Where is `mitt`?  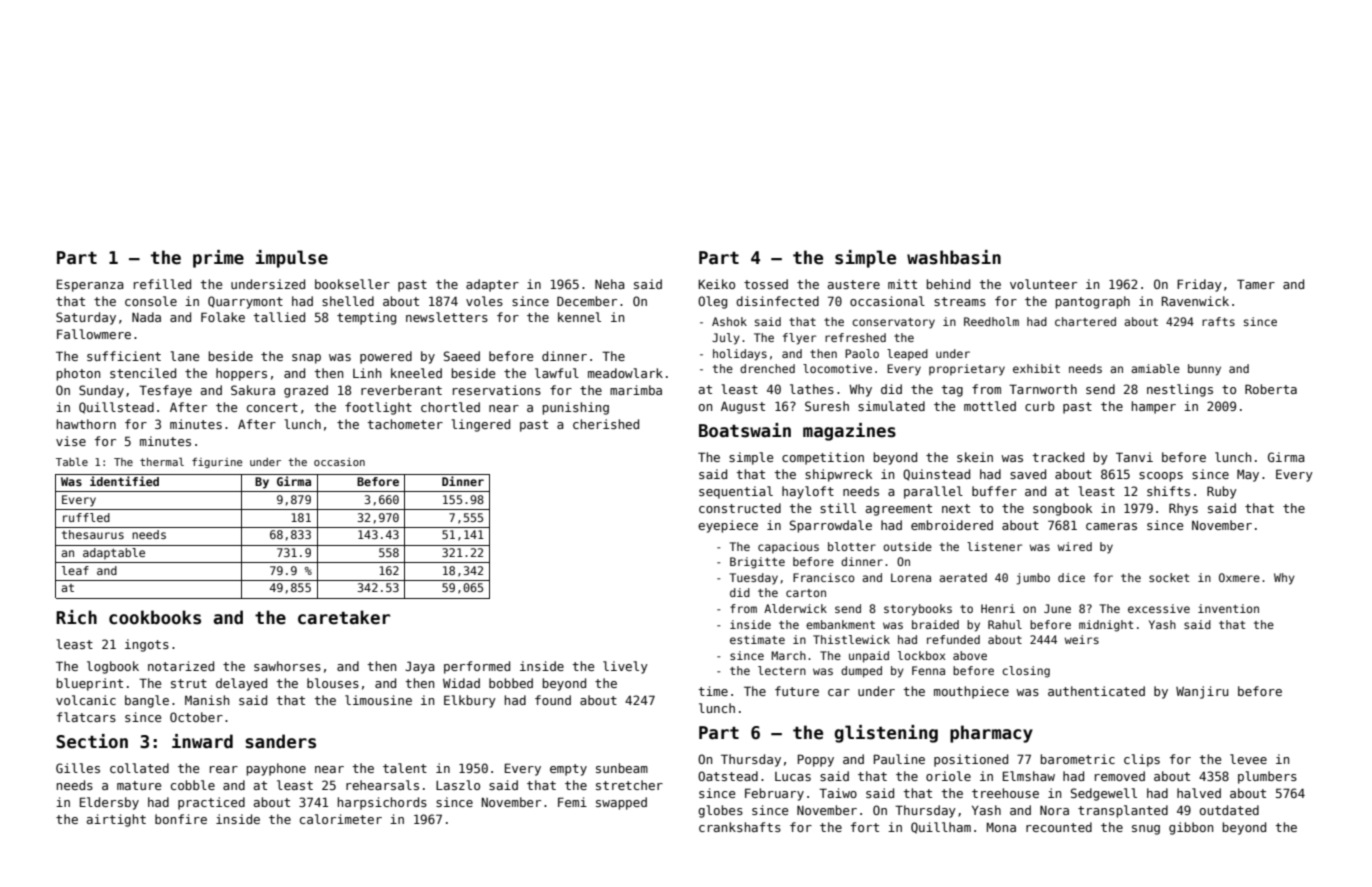 mitt is located at coordinates (902, 284).
